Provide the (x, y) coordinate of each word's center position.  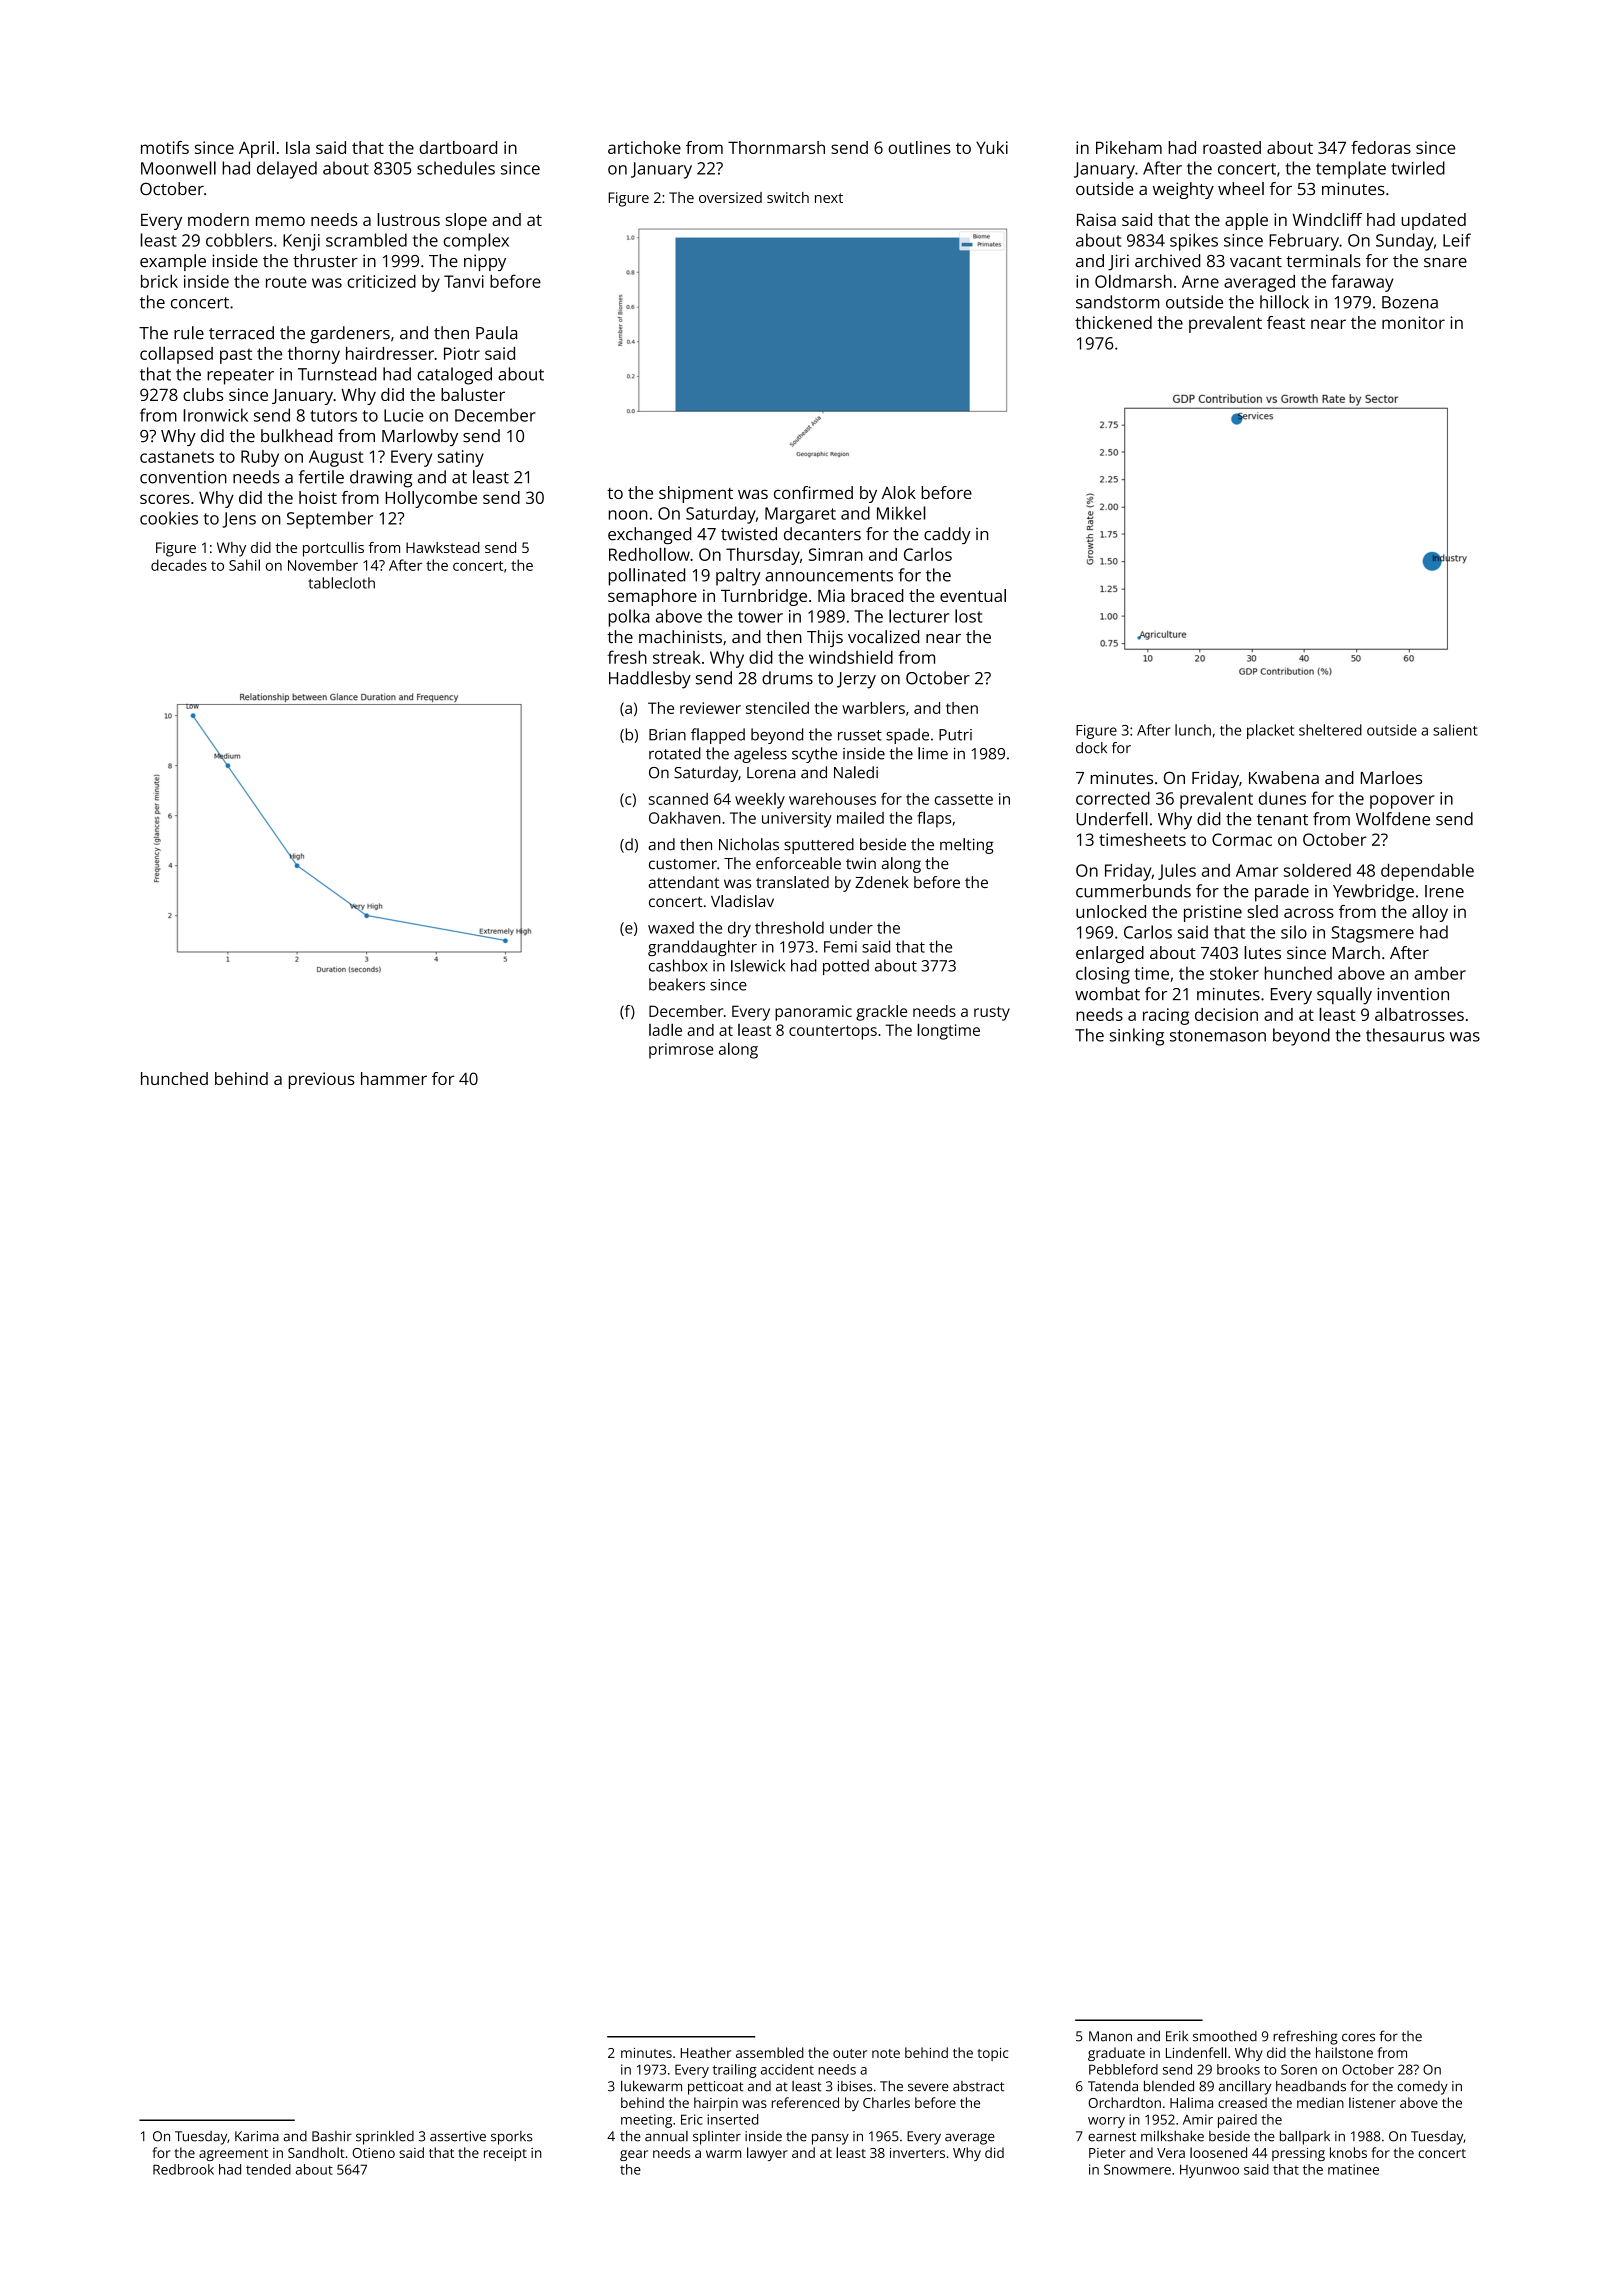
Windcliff (1327, 219)
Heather (706, 2052)
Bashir (332, 2136)
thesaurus (1405, 1035)
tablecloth (341, 583)
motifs (165, 147)
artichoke (644, 147)
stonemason (1218, 1036)
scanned (678, 799)
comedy (1422, 2088)
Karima (257, 2136)
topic (993, 2054)
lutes (1262, 952)
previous (322, 1080)
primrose (681, 1051)
